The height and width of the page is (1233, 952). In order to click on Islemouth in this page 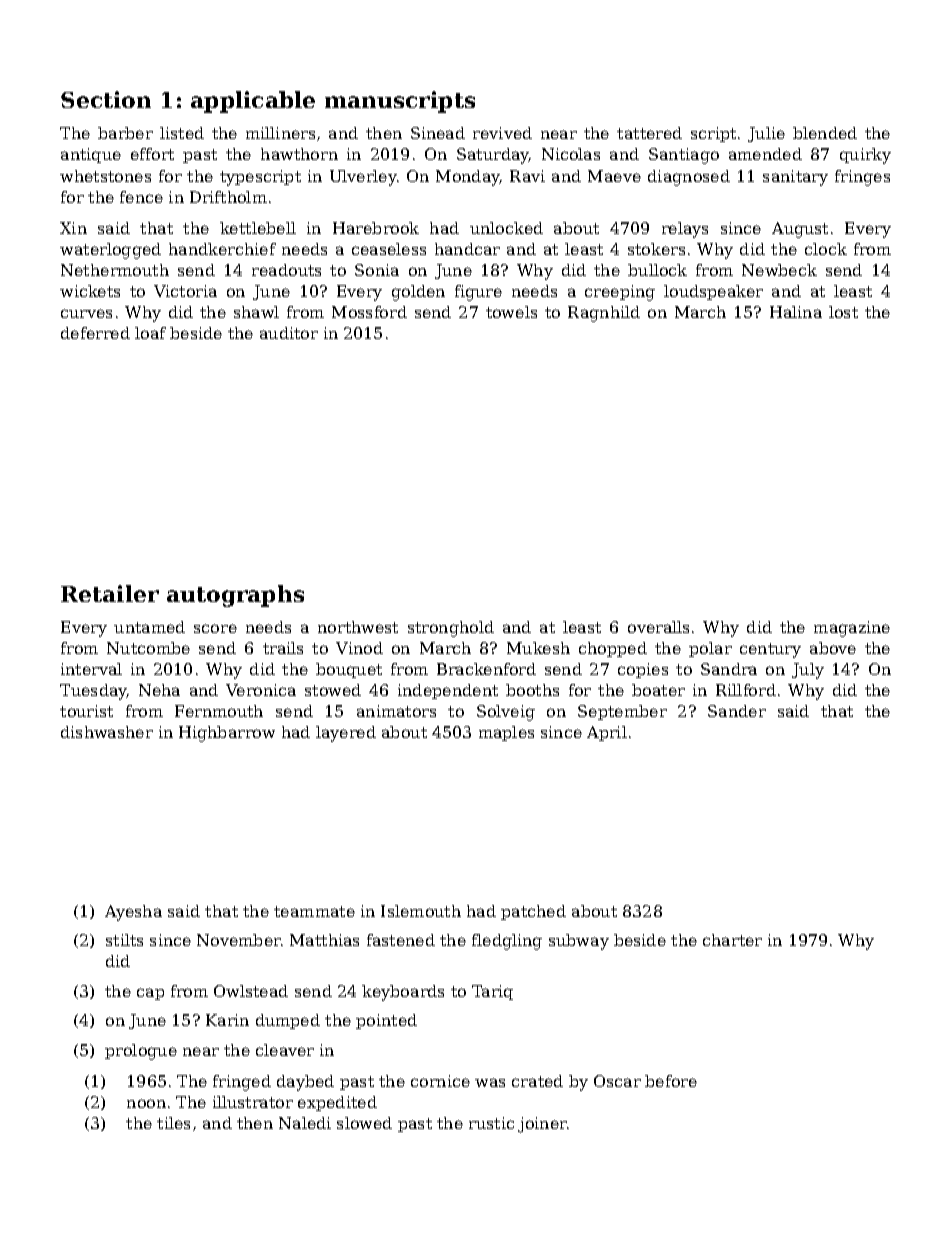, I will do `click(421, 911)`.
